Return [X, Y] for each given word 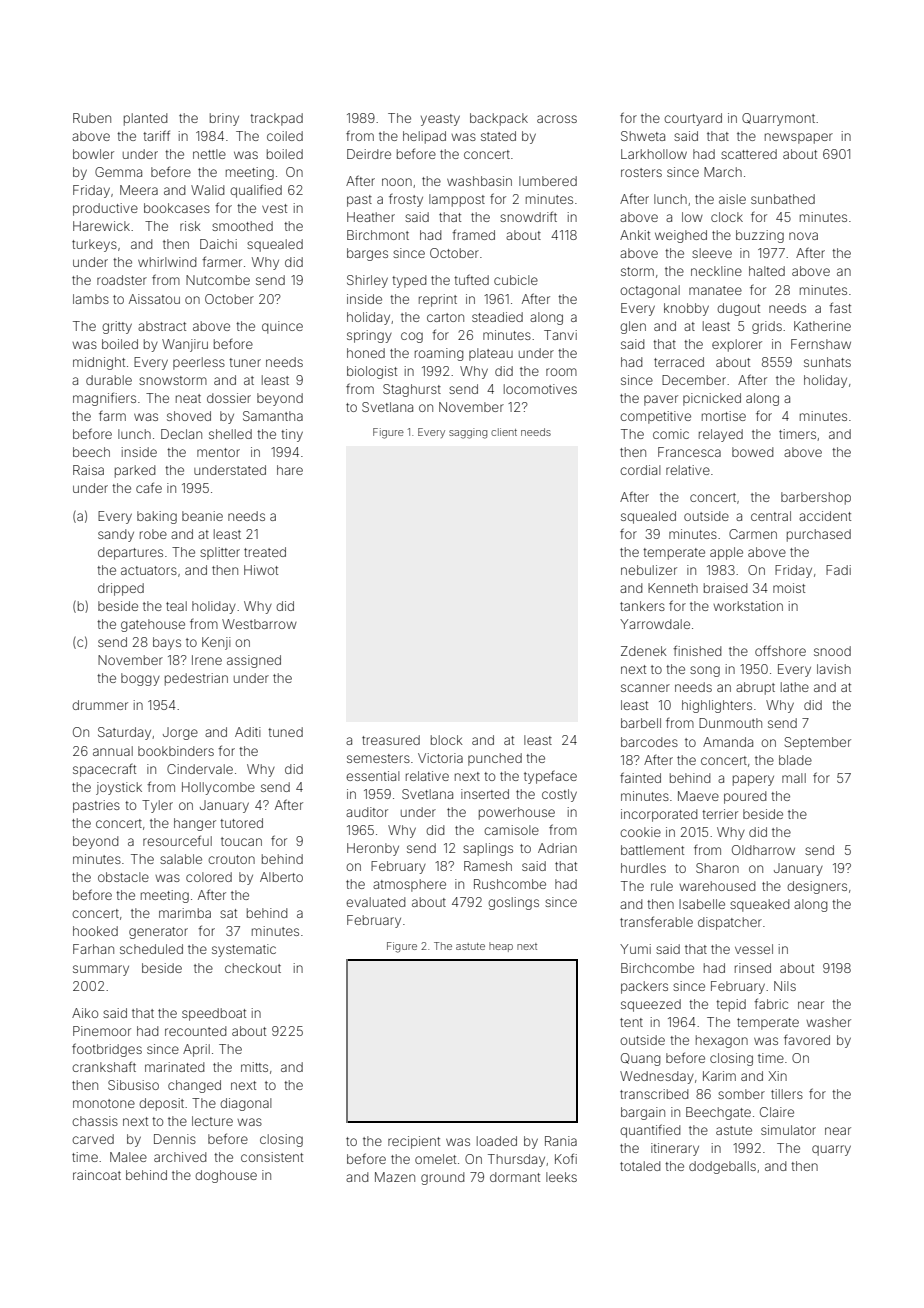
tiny [292, 435]
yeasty [440, 120]
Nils [785, 986]
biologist [372, 372]
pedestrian [196, 679]
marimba [185, 913]
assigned [254, 661]
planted [145, 119]
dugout [738, 309]
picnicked [712, 399]
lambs [91, 299]
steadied [497, 317]
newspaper [799, 138]
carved [93, 1139]
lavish [834, 669]
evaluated [375, 902]
